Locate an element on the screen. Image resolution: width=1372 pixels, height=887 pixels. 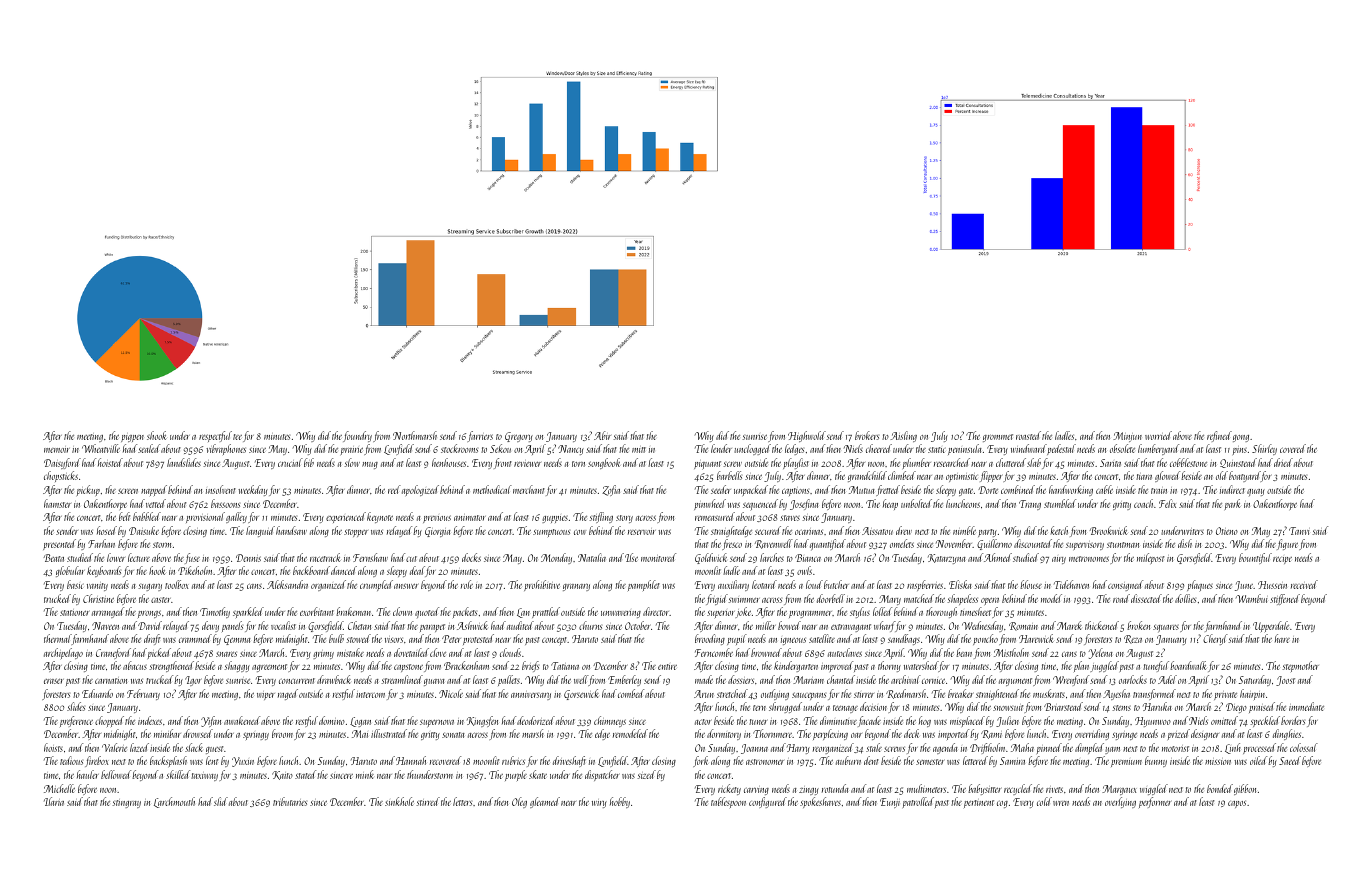
tiara is located at coordinates (1144, 477).
